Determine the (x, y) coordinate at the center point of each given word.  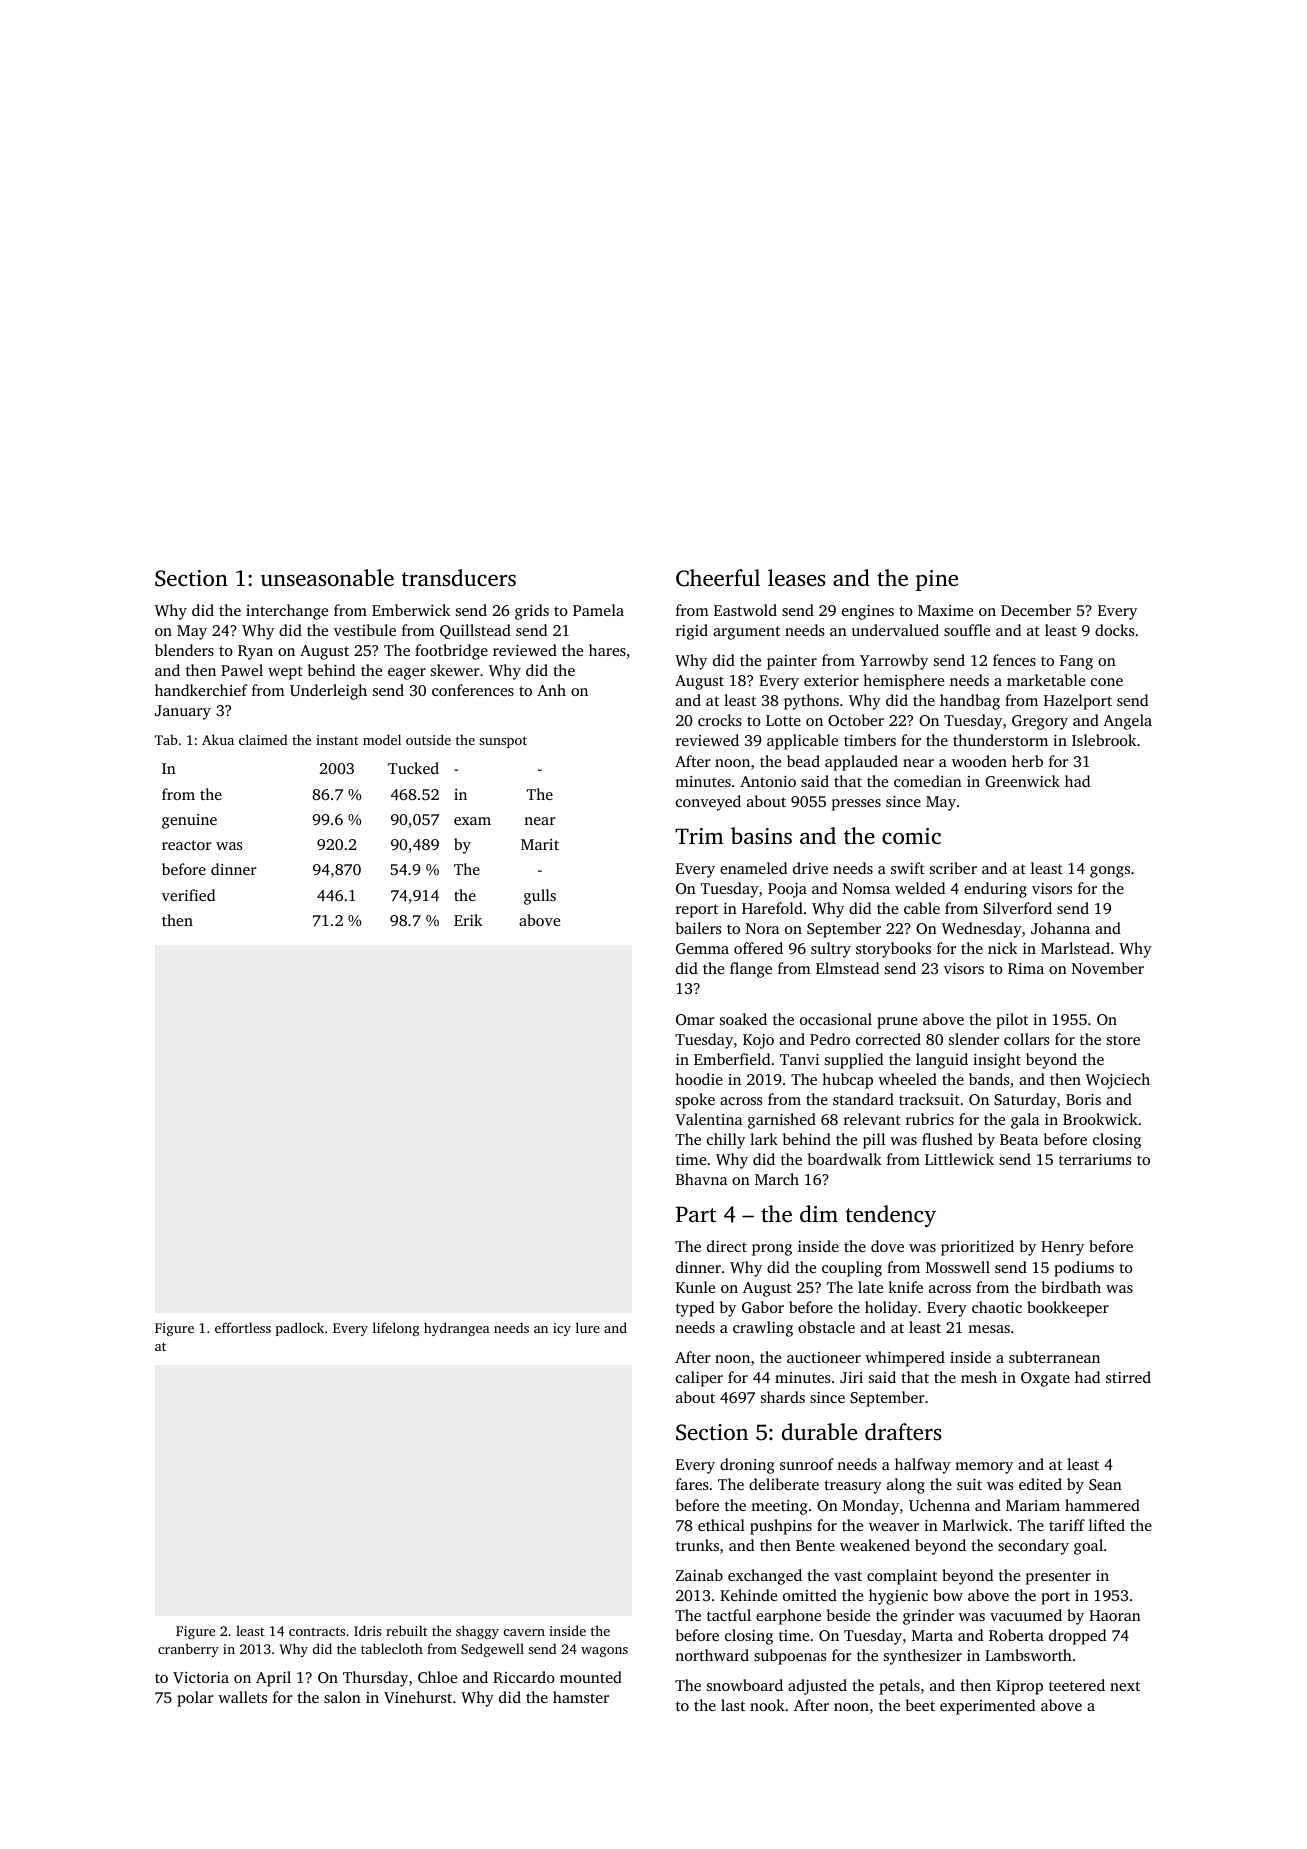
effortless (243, 1327)
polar (195, 1699)
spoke (695, 1101)
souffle (967, 630)
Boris (1083, 1099)
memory (984, 1468)
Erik (468, 920)
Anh (551, 690)
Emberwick (411, 610)
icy (562, 1329)
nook (767, 1705)
